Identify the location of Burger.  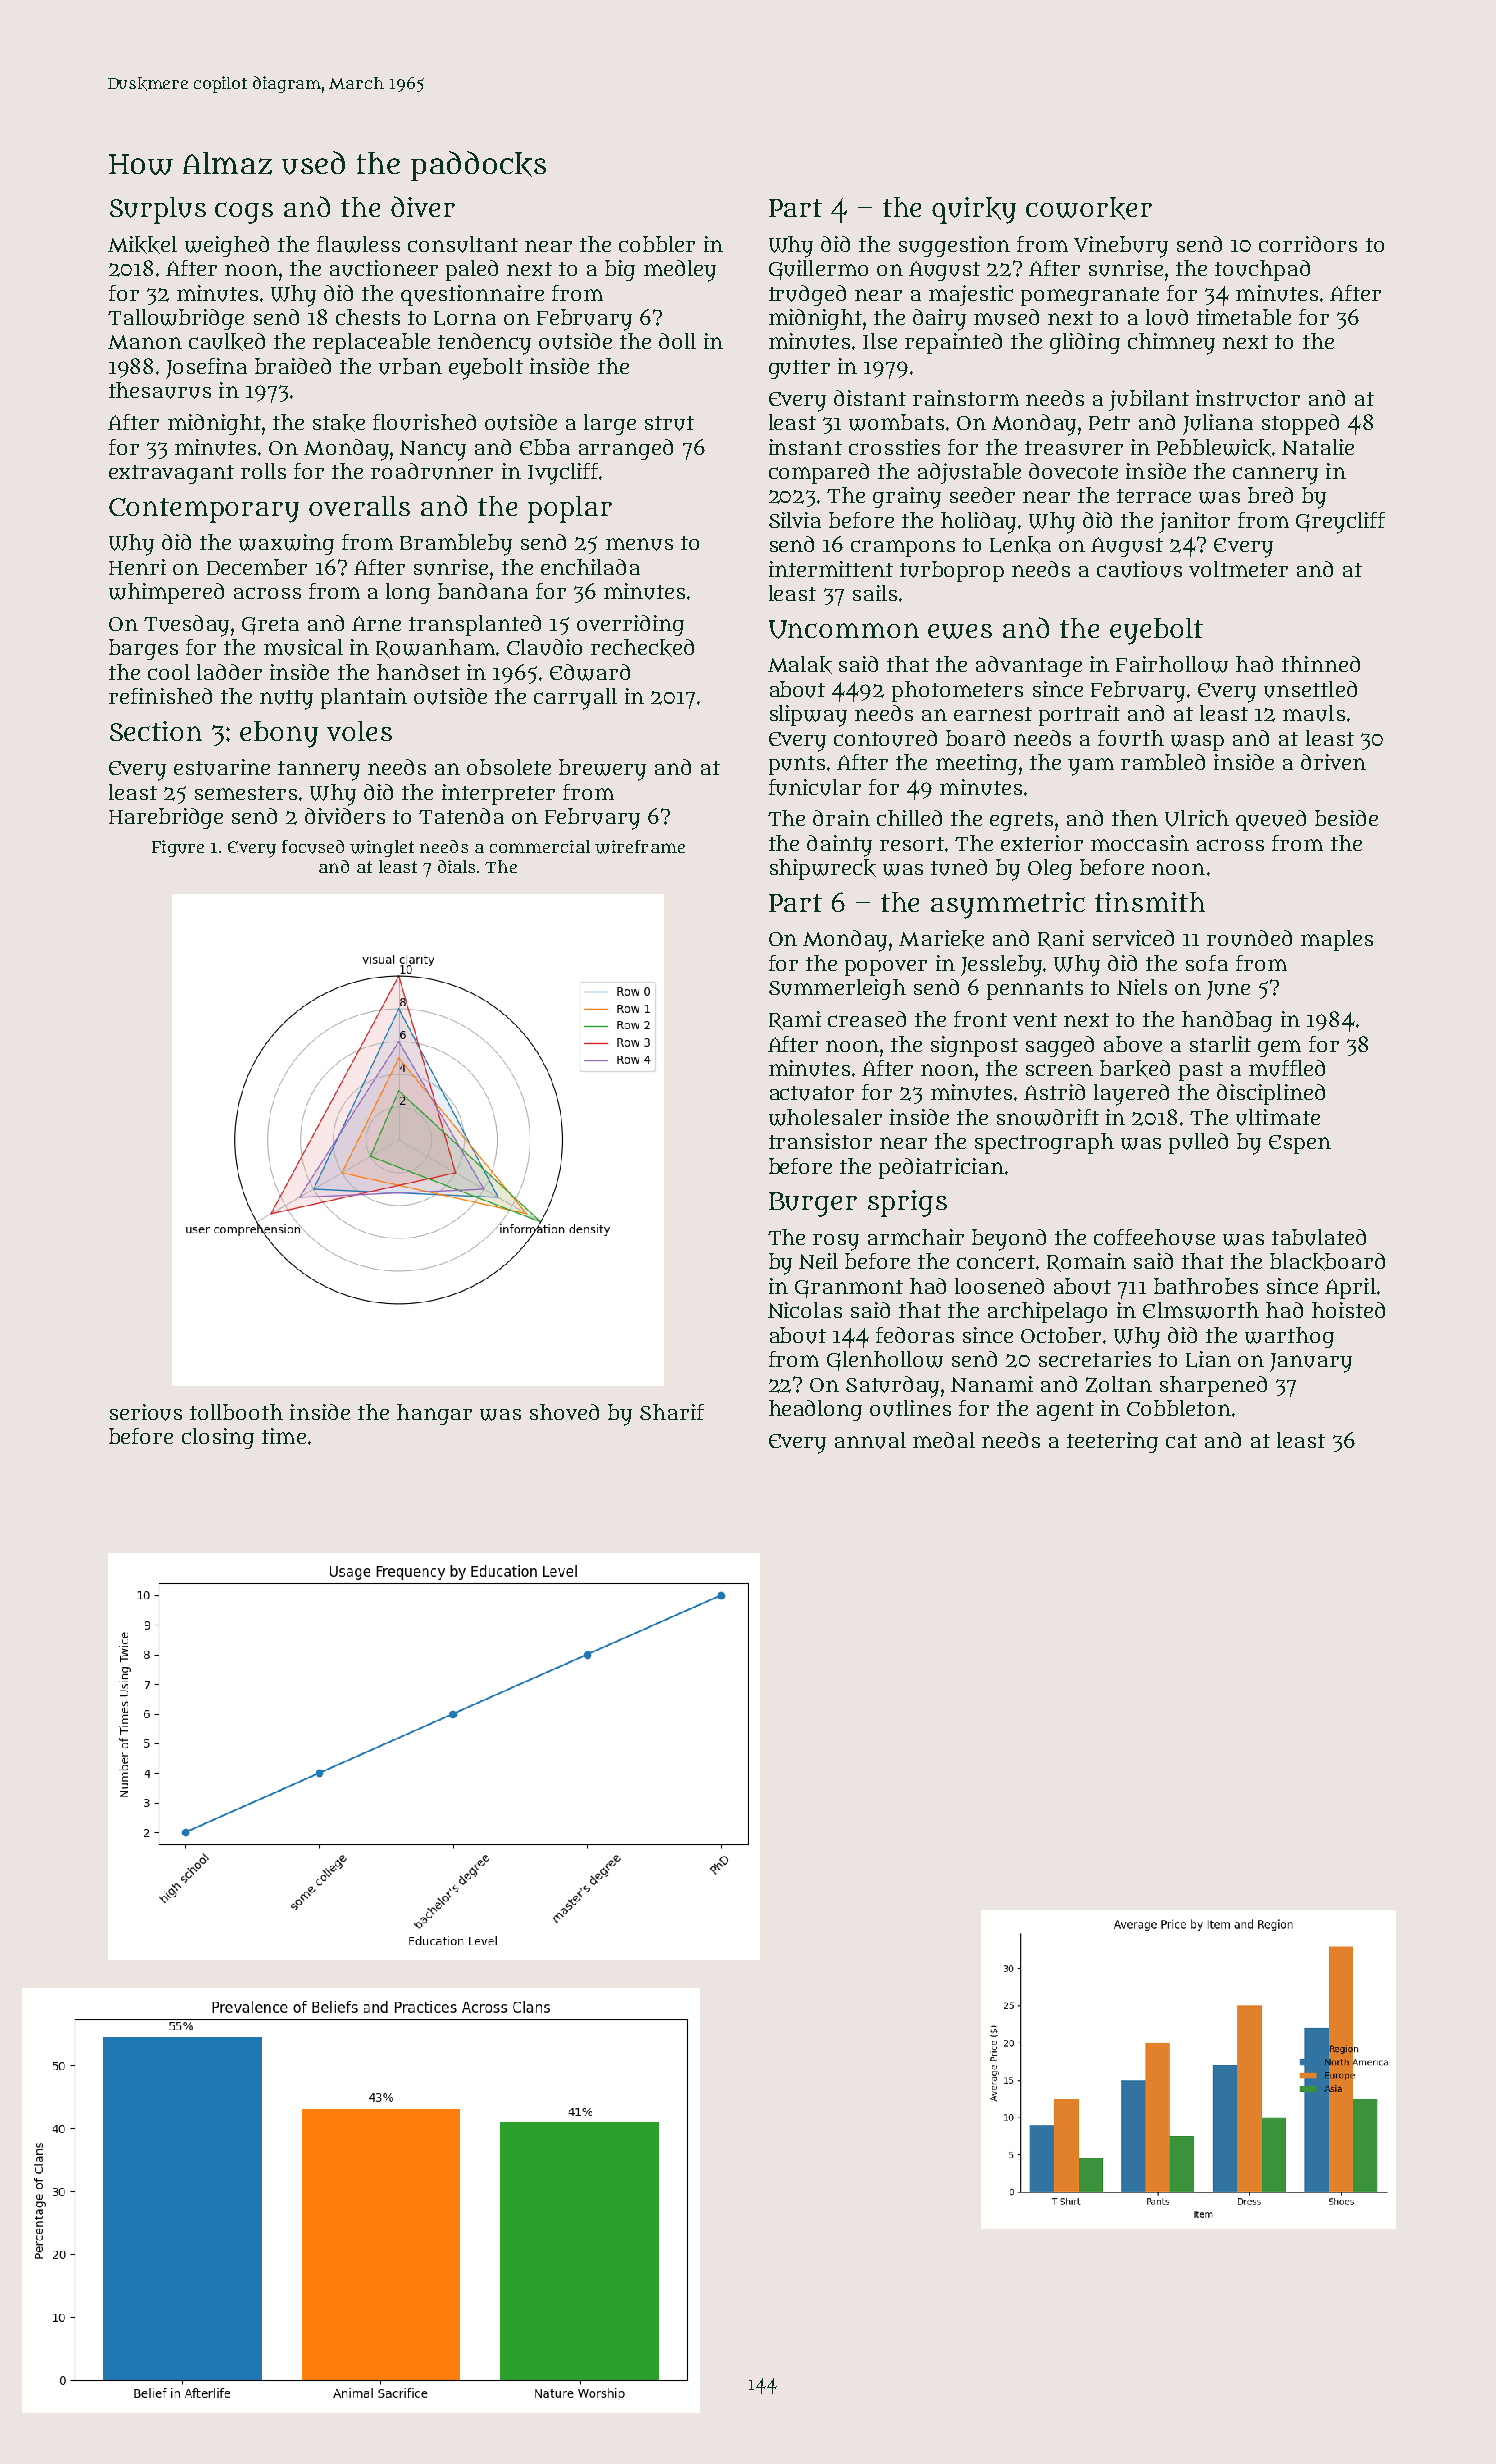
(813, 1204).
